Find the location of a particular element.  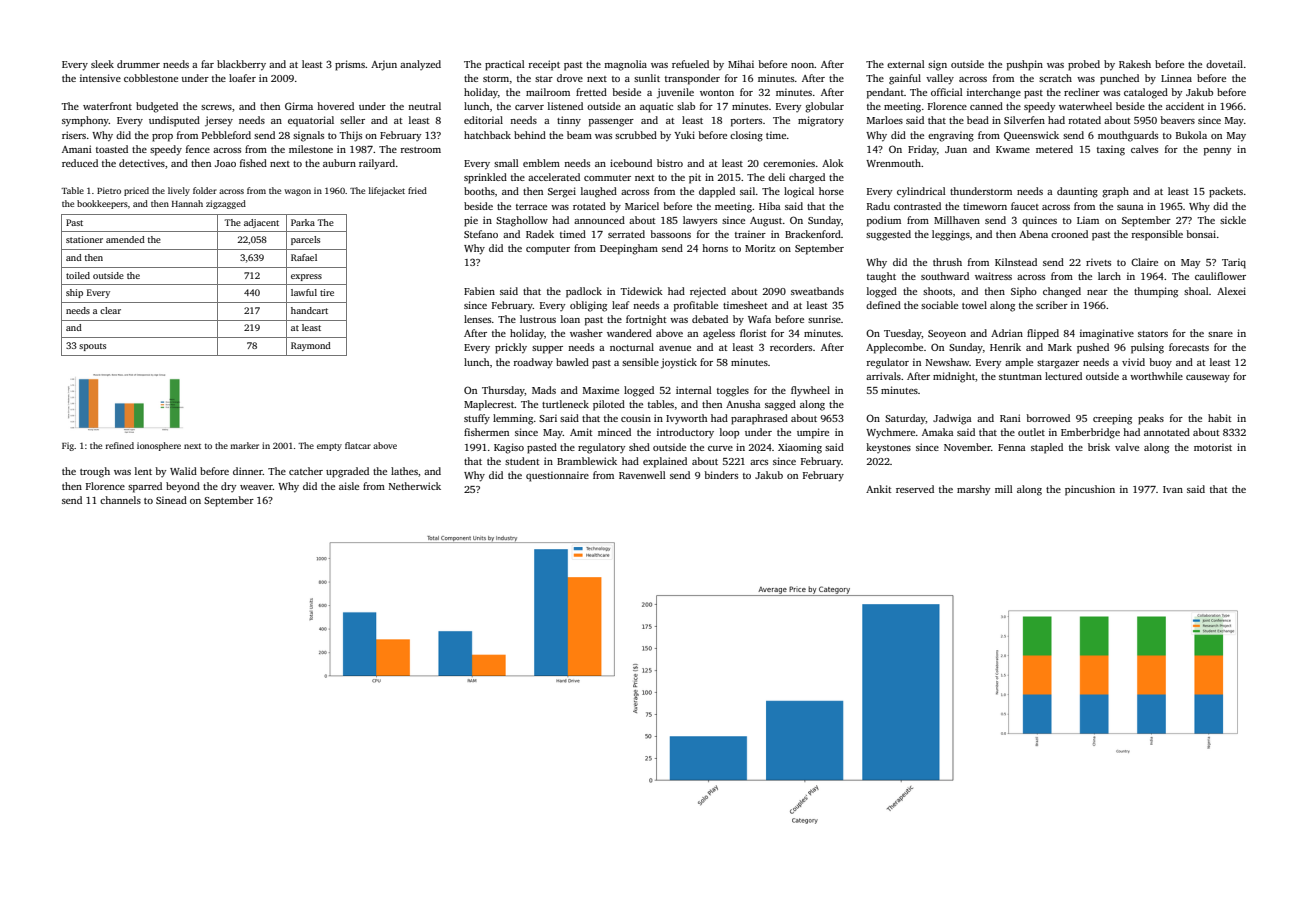

penny is located at coordinates (1217, 152).
